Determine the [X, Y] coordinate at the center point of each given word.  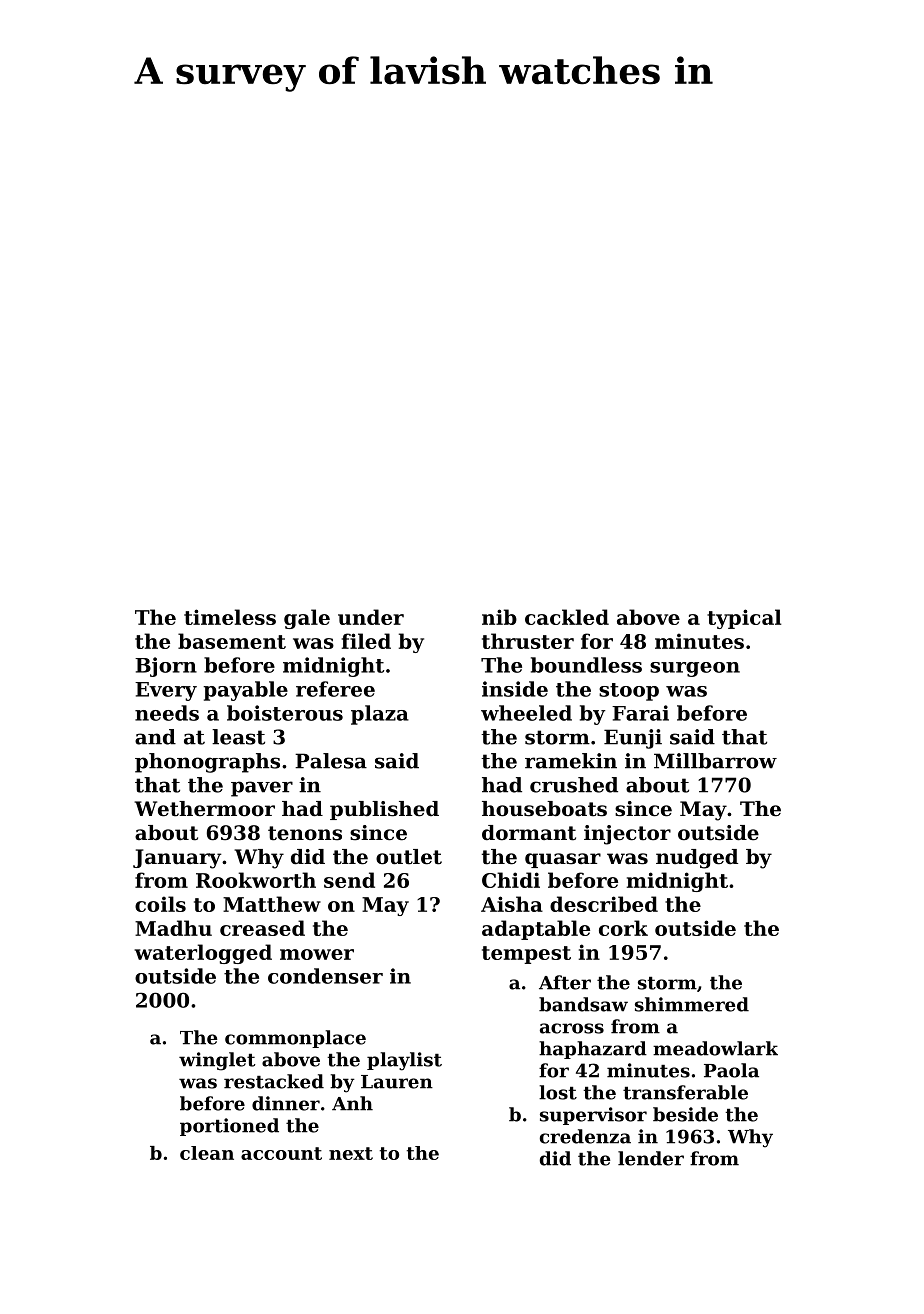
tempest [526, 955]
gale [307, 619]
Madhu [173, 928]
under [371, 617]
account [281, 1153]
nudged [697, 859]
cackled [567, 617]
